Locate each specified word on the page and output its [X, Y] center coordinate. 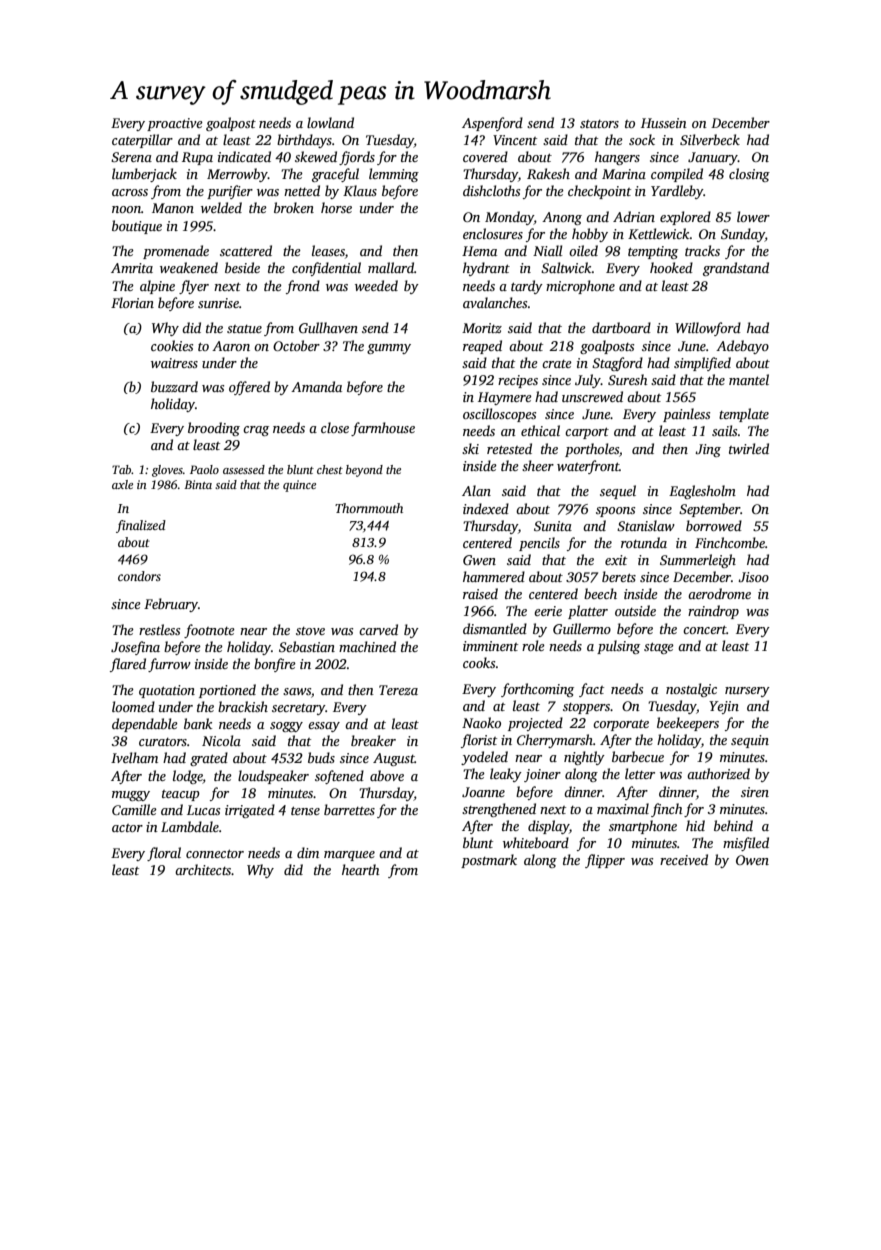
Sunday [743, 235]
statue [244, 329]
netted [302, 190]
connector [215, 854]
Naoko [481, 722]
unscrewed [592, 396]
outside [635, 610]
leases [328, 250]
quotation [167, 691]
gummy [389, 349]
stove [310, 631]
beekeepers [688, 724]
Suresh [627, 379]
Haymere [505, 398]
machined [367, 646]
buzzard [174, 386]
